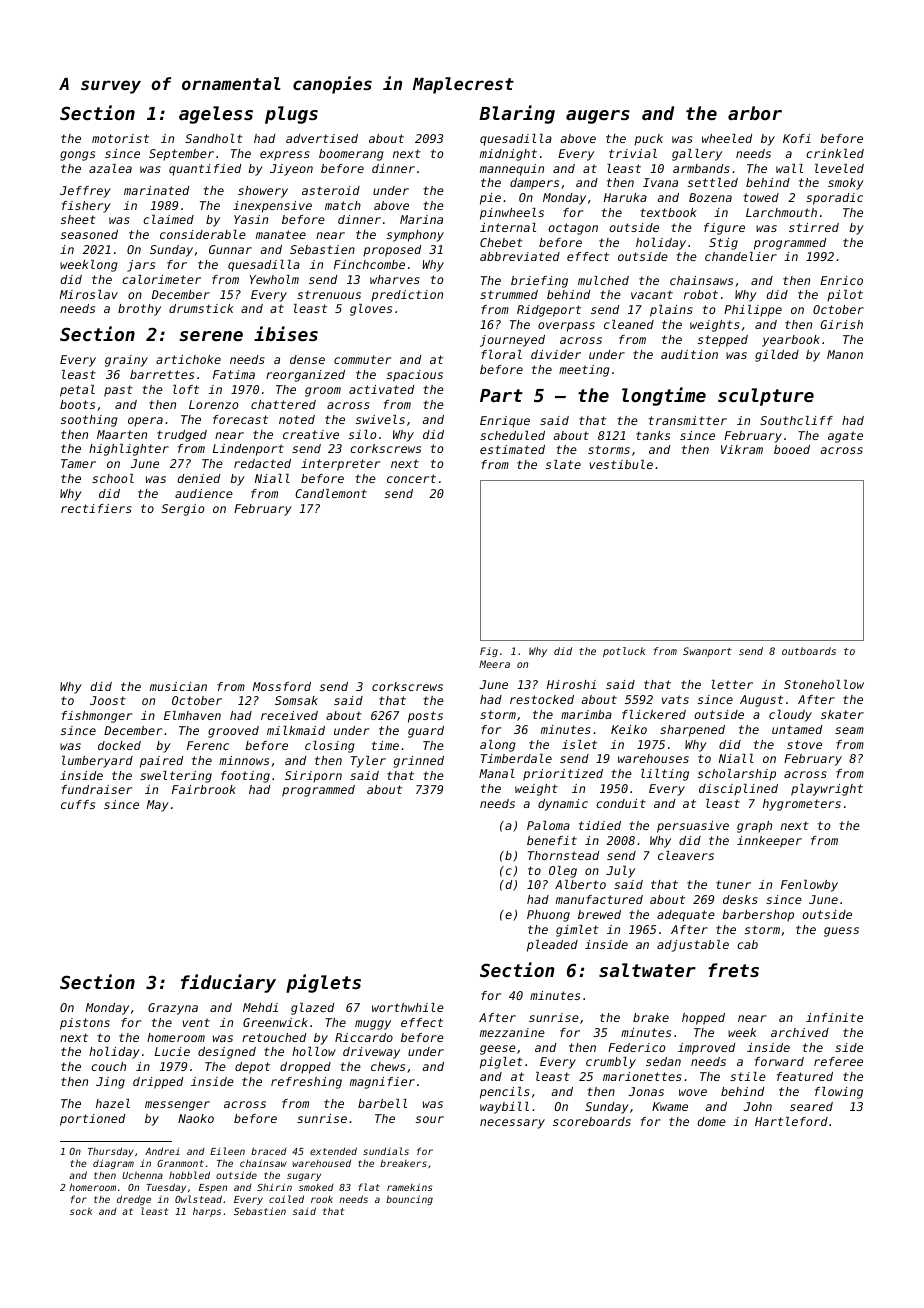 Image resolution: width=924 pixels, height=1308 pixels. I want to click on Lucie, so click(172, 1051).
